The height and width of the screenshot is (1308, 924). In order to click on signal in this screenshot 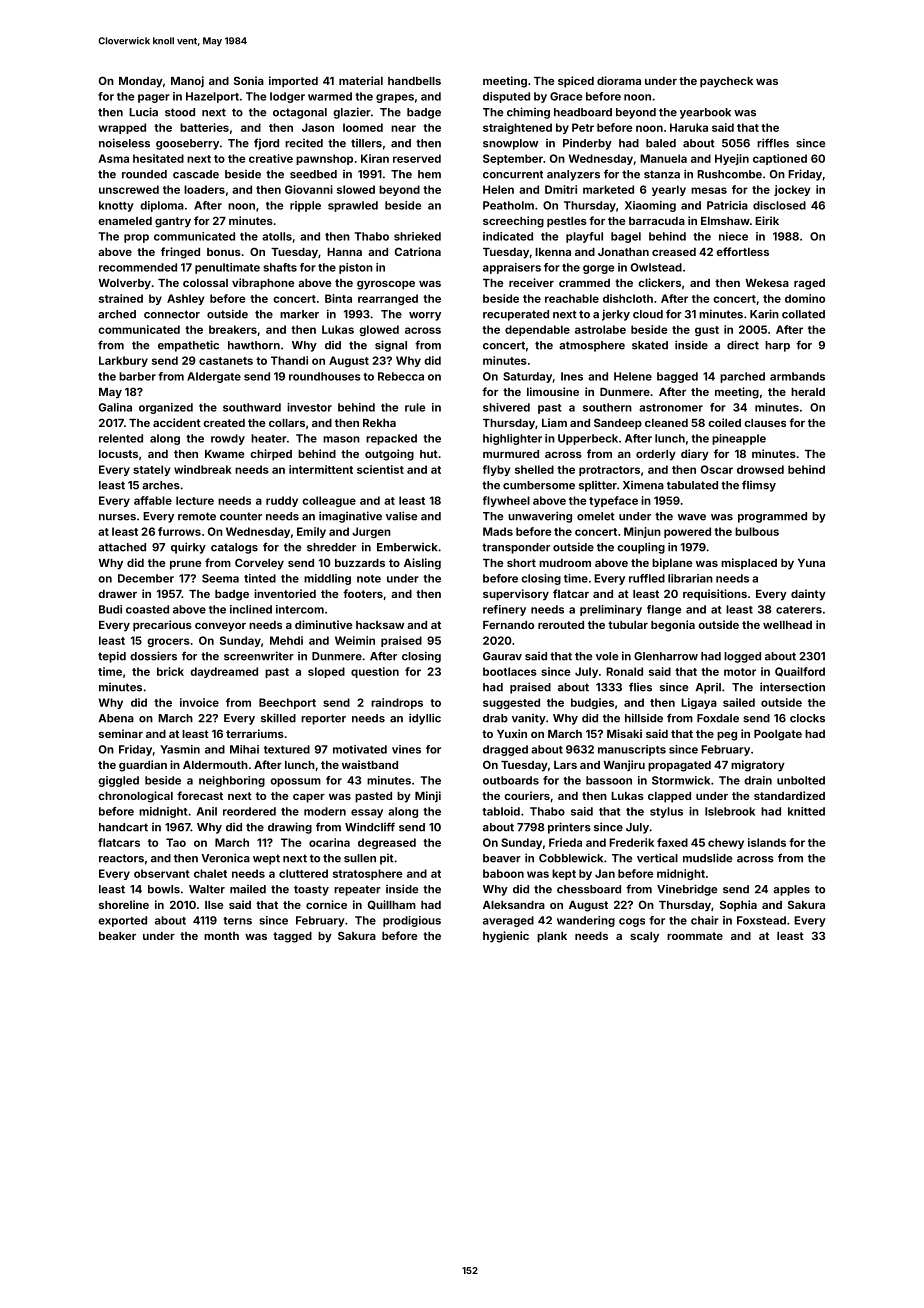, I will do `click(391, 346)`.
